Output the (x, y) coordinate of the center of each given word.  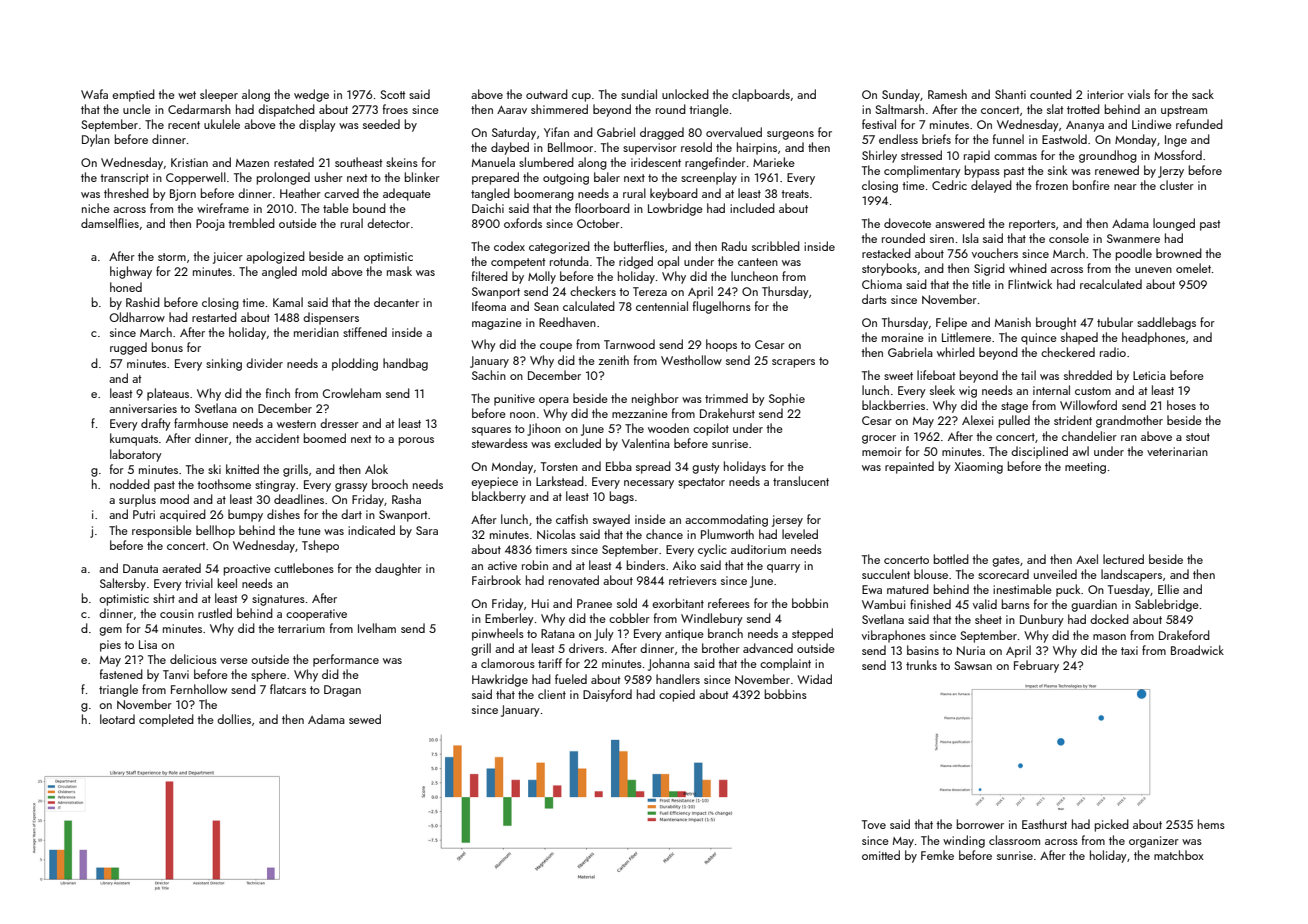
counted (1051, 94)
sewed (365, 719)
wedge (311, 95)
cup (581, 97)
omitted (881, 855)
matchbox (1179, 855)
